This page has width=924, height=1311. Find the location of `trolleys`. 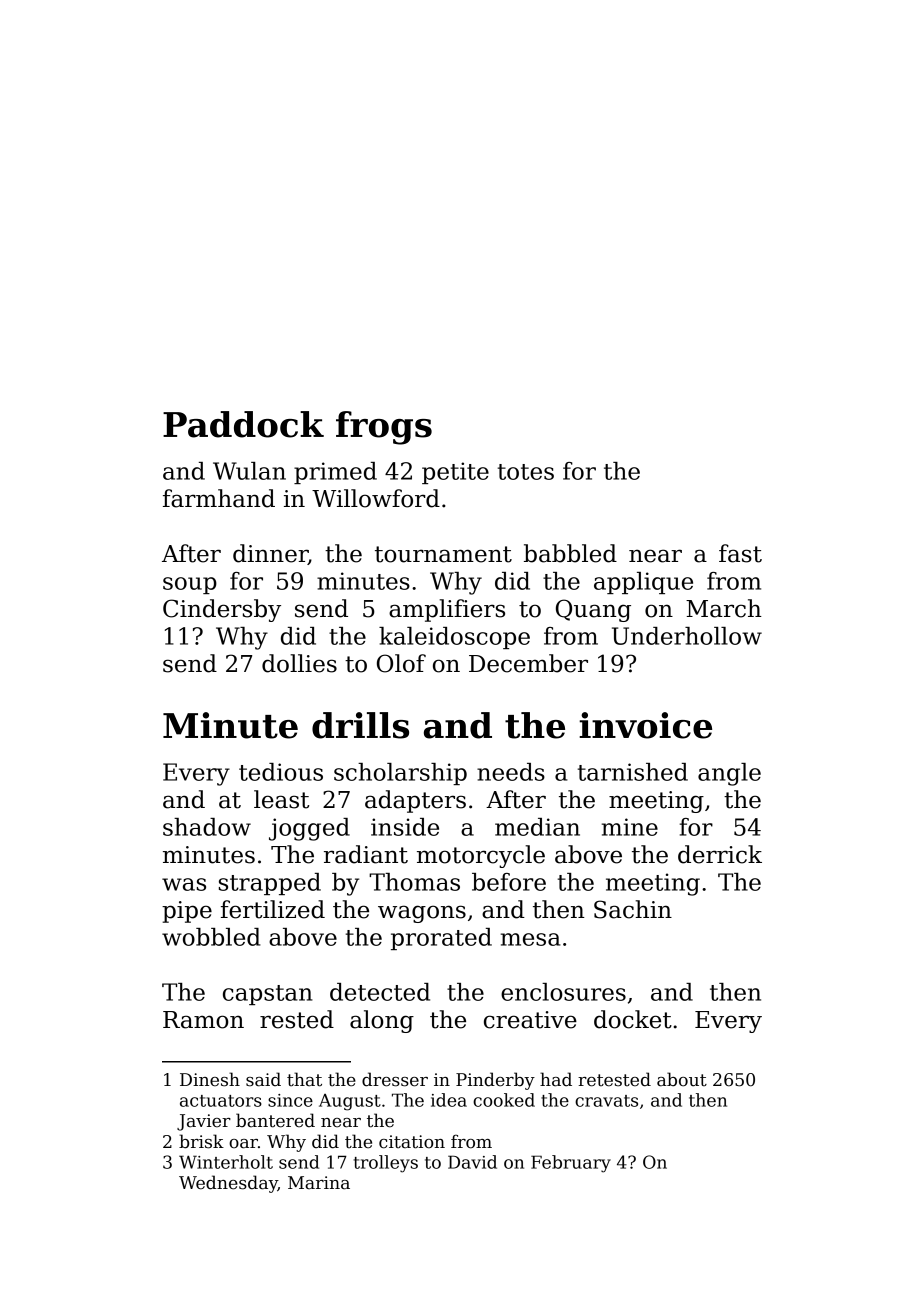

trolleys is located at coordinates (386, 1164).
